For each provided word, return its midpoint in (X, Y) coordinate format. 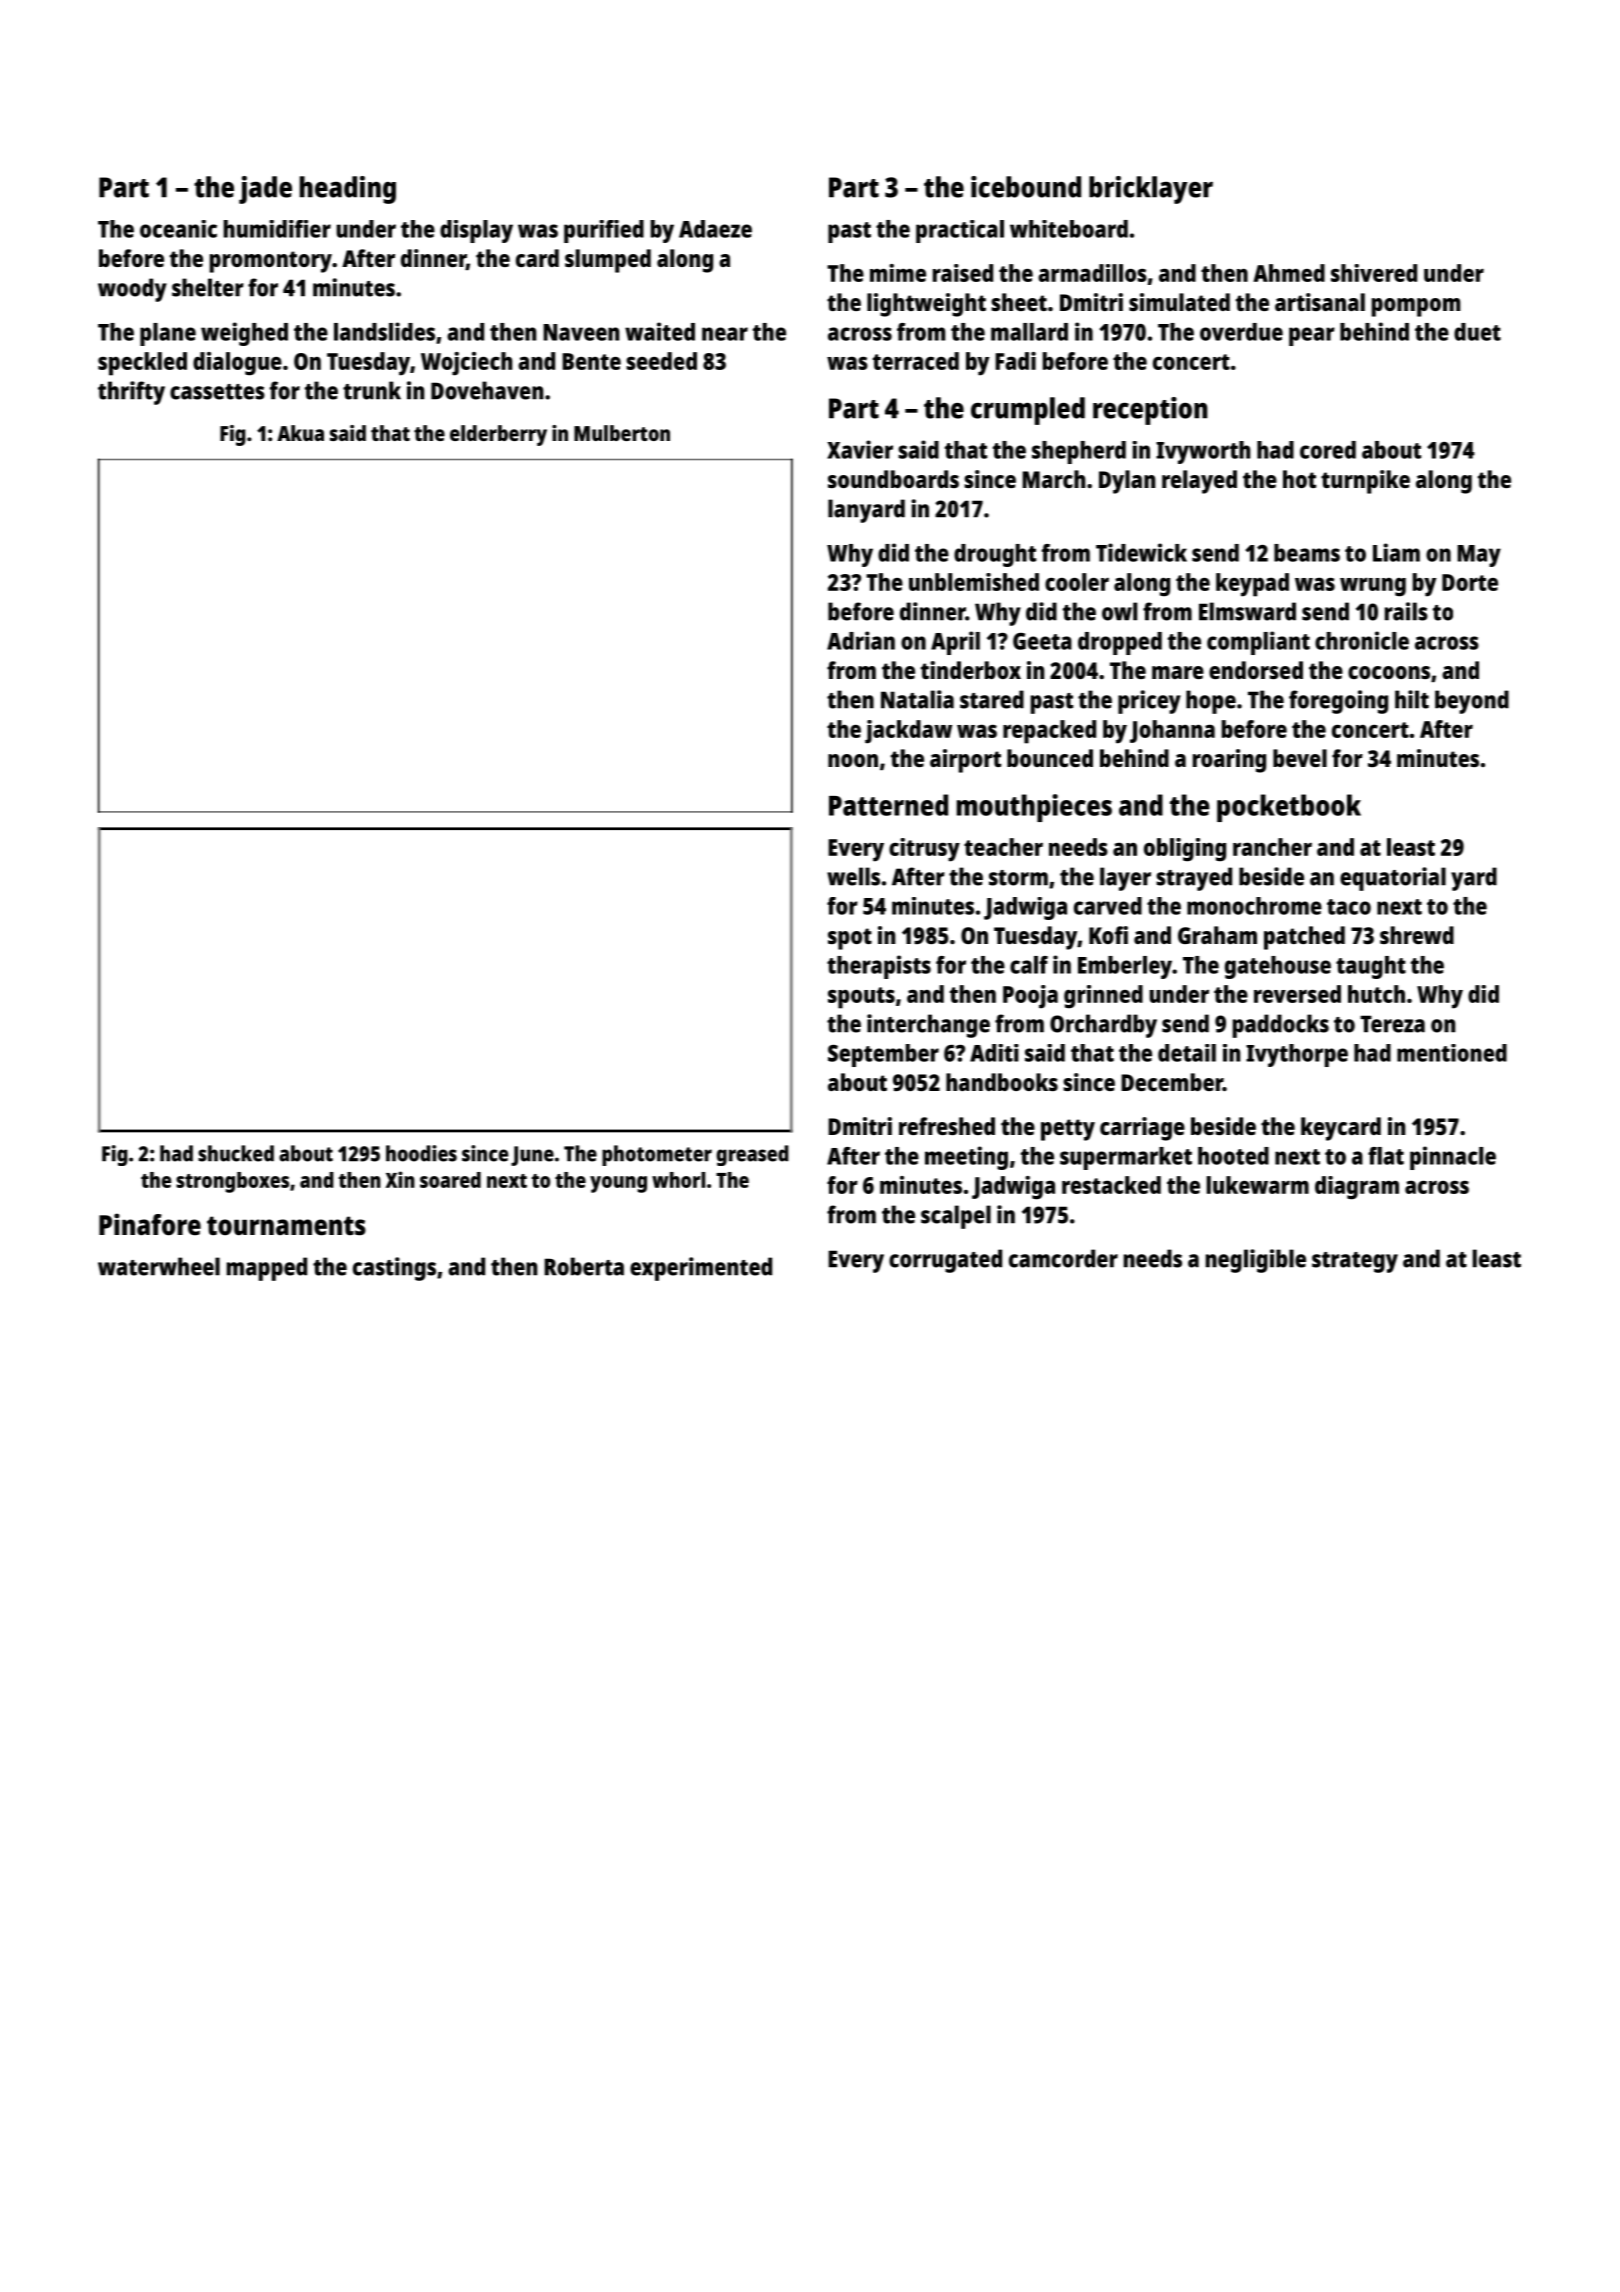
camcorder (1063, 1258)
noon (853, 760)
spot (850, 939)
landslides (384, 331)
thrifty (131, 393)
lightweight (926, 305)
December (1172, 1082)
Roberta (584, 1266)
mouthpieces (1034, 808)
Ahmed (1289, 273)
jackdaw (908, 732)
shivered (1374, 273)
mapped (267, 1269)
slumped (608, 261)
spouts (861, 998)
